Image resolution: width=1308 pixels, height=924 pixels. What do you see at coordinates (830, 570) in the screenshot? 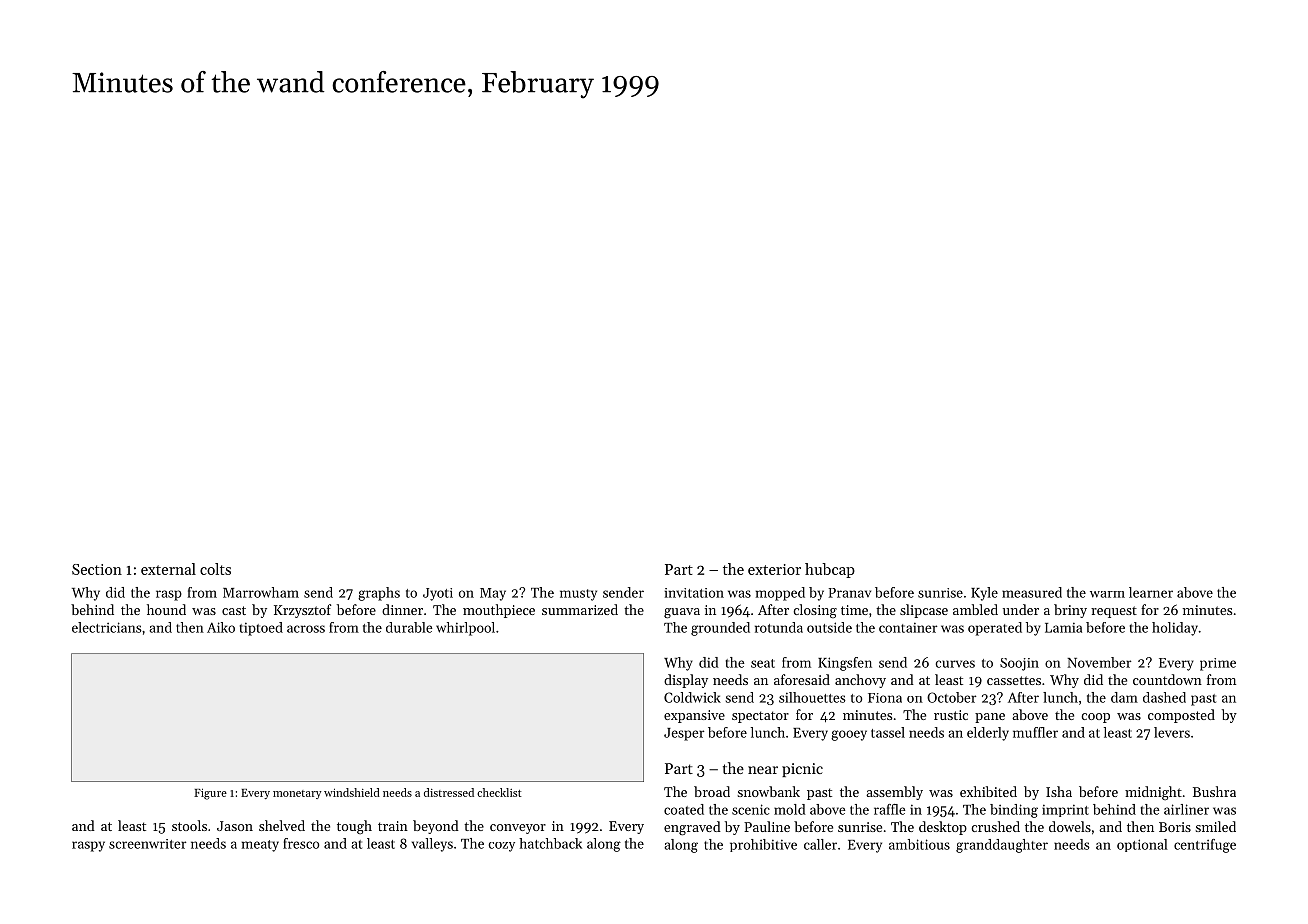
I see `hubcap` at bounding box center [830, 570].
